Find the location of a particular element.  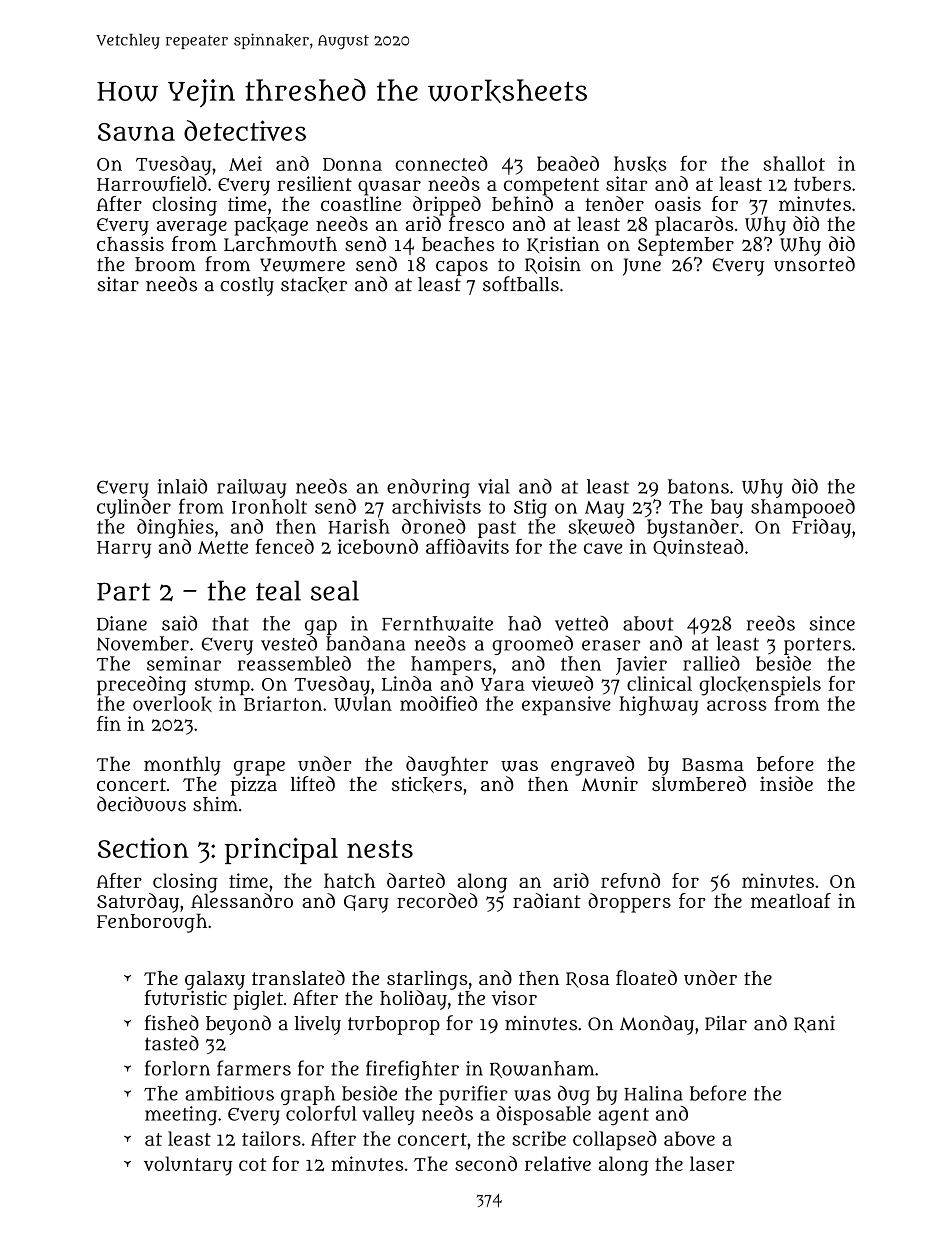

purifier is located at coordinates (473, 1095).
